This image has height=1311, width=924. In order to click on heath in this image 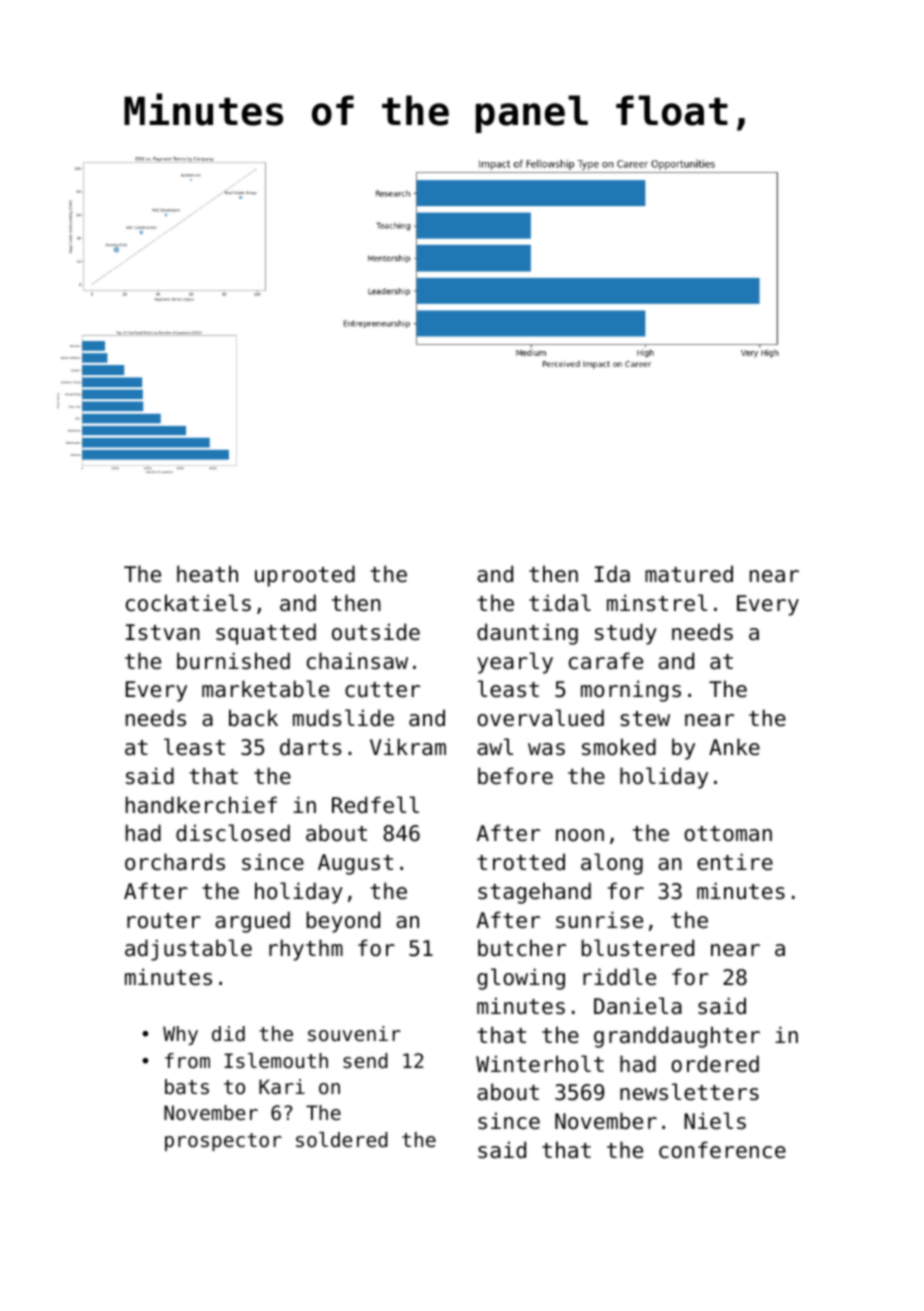, I will do `click(207, 574)`.
